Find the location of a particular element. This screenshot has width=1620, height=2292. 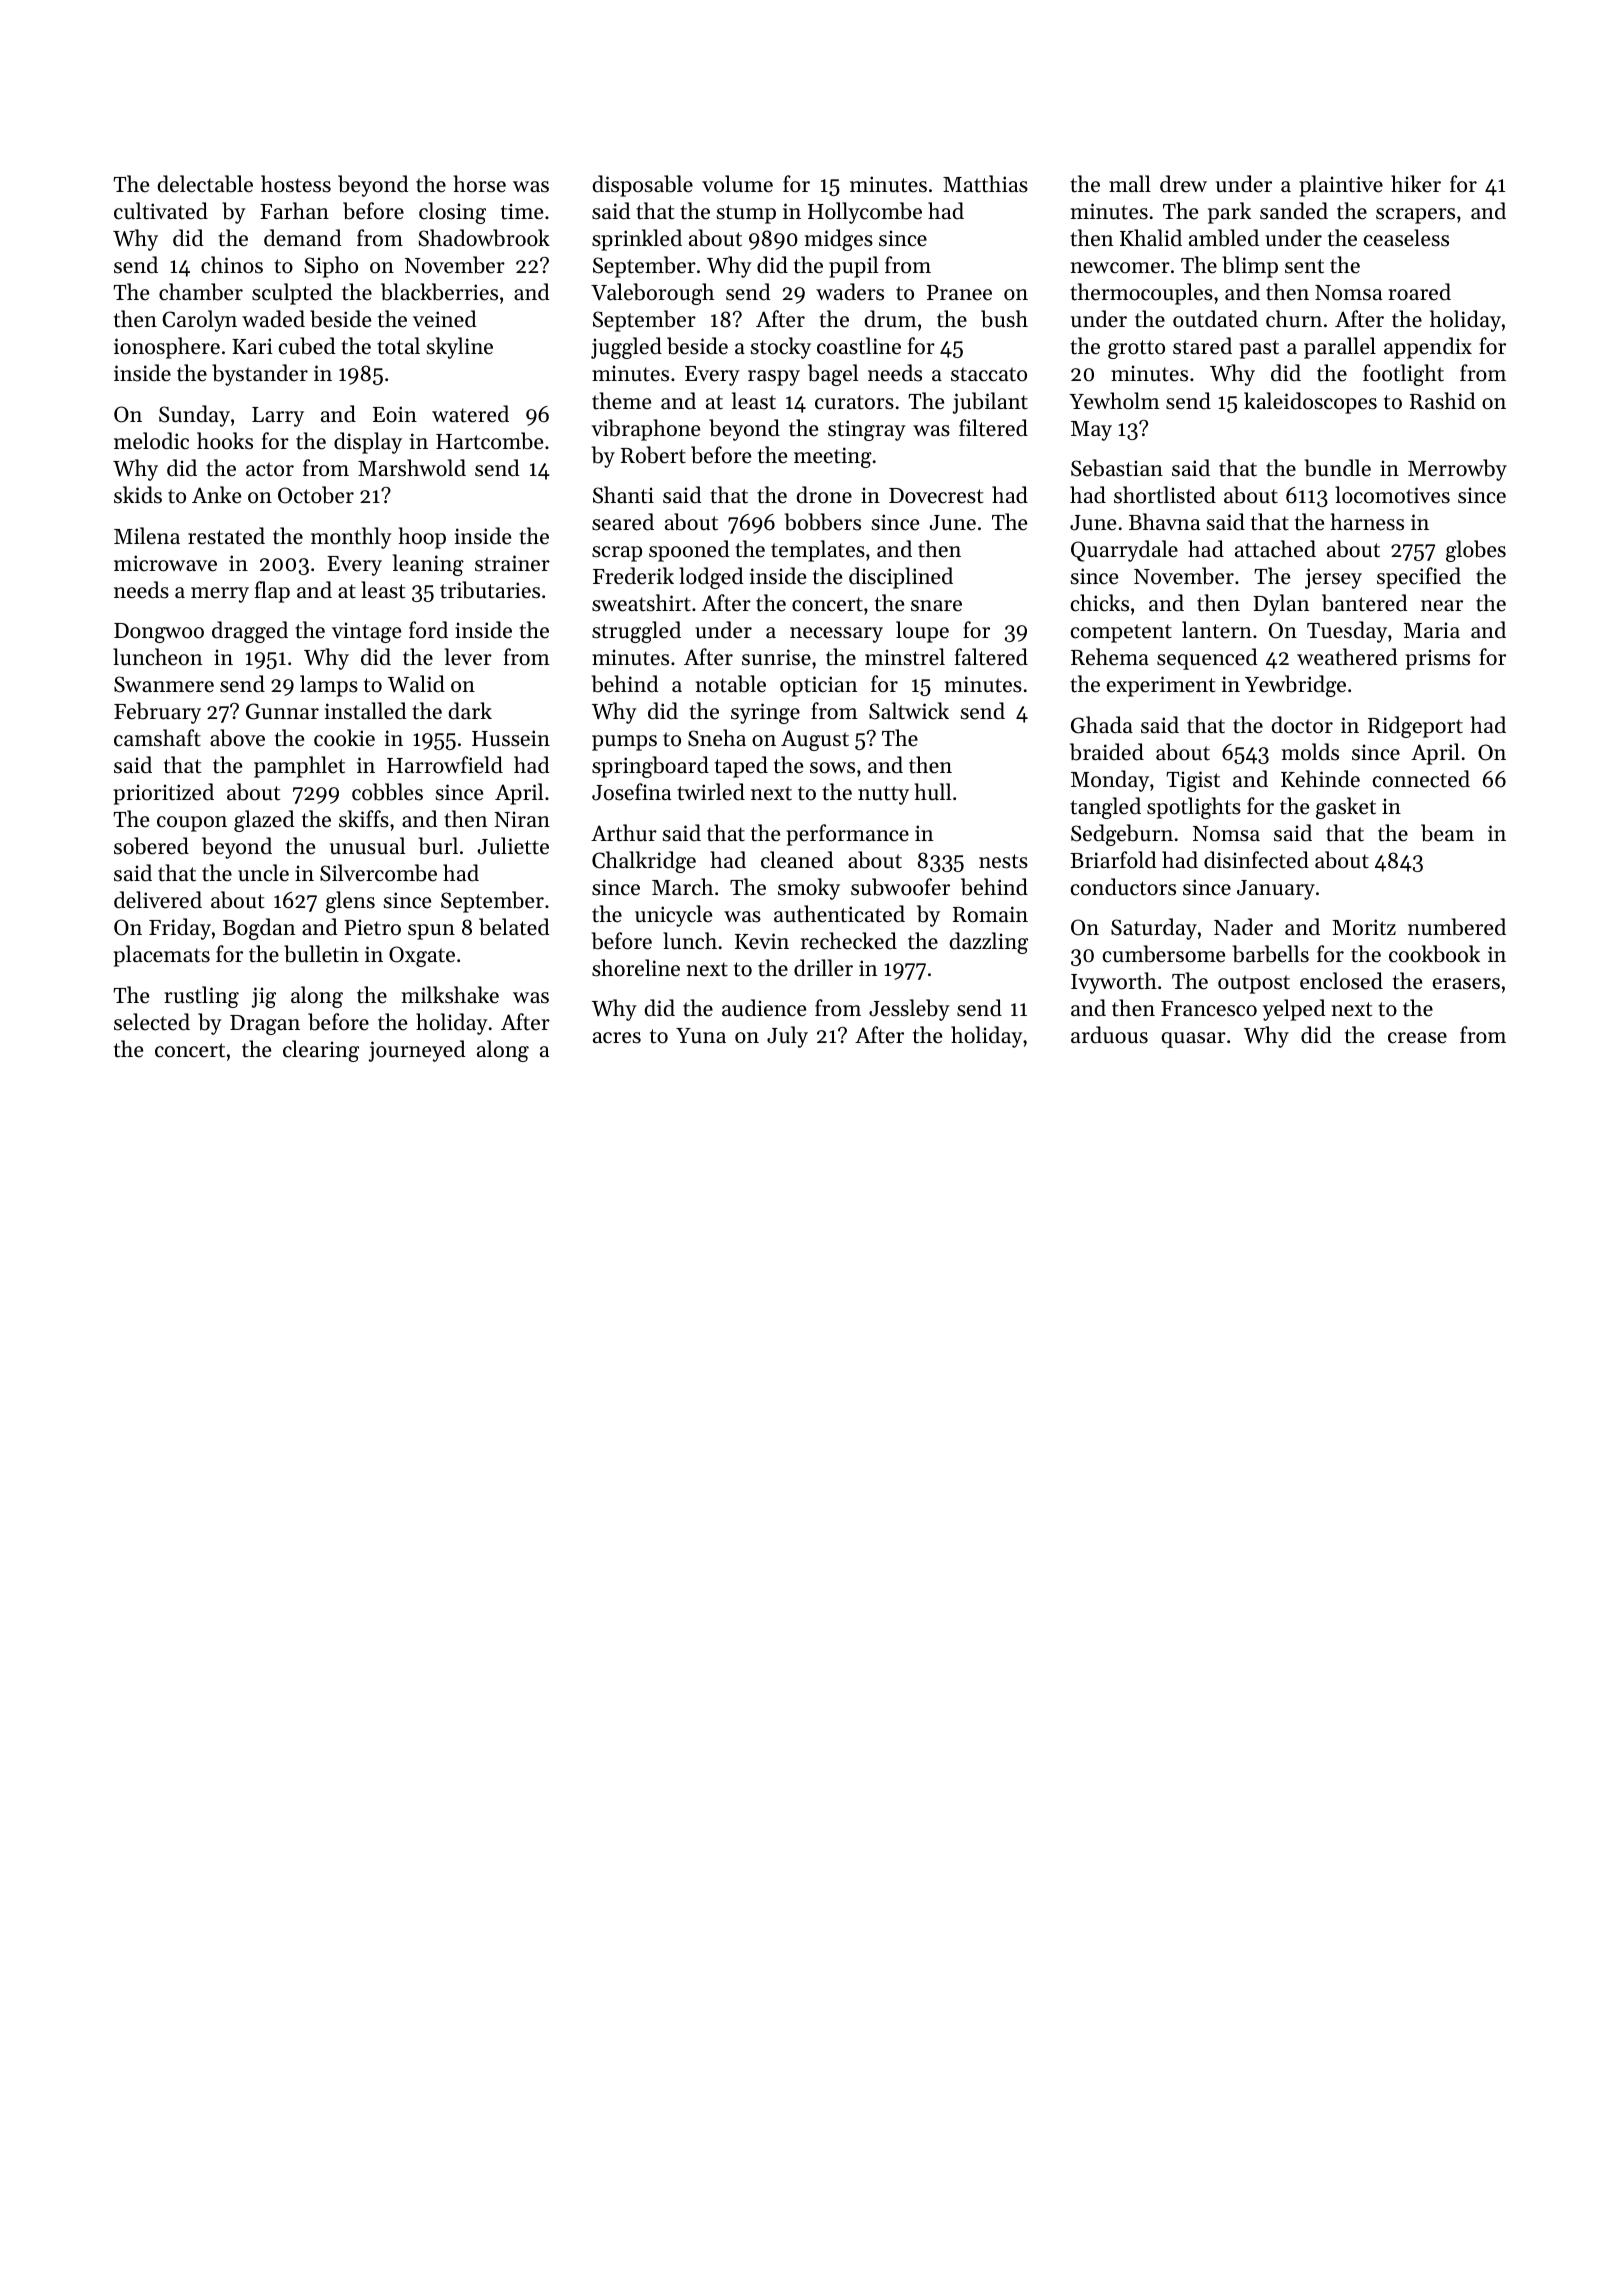

clearing is located at coordinates (321, 1051).
